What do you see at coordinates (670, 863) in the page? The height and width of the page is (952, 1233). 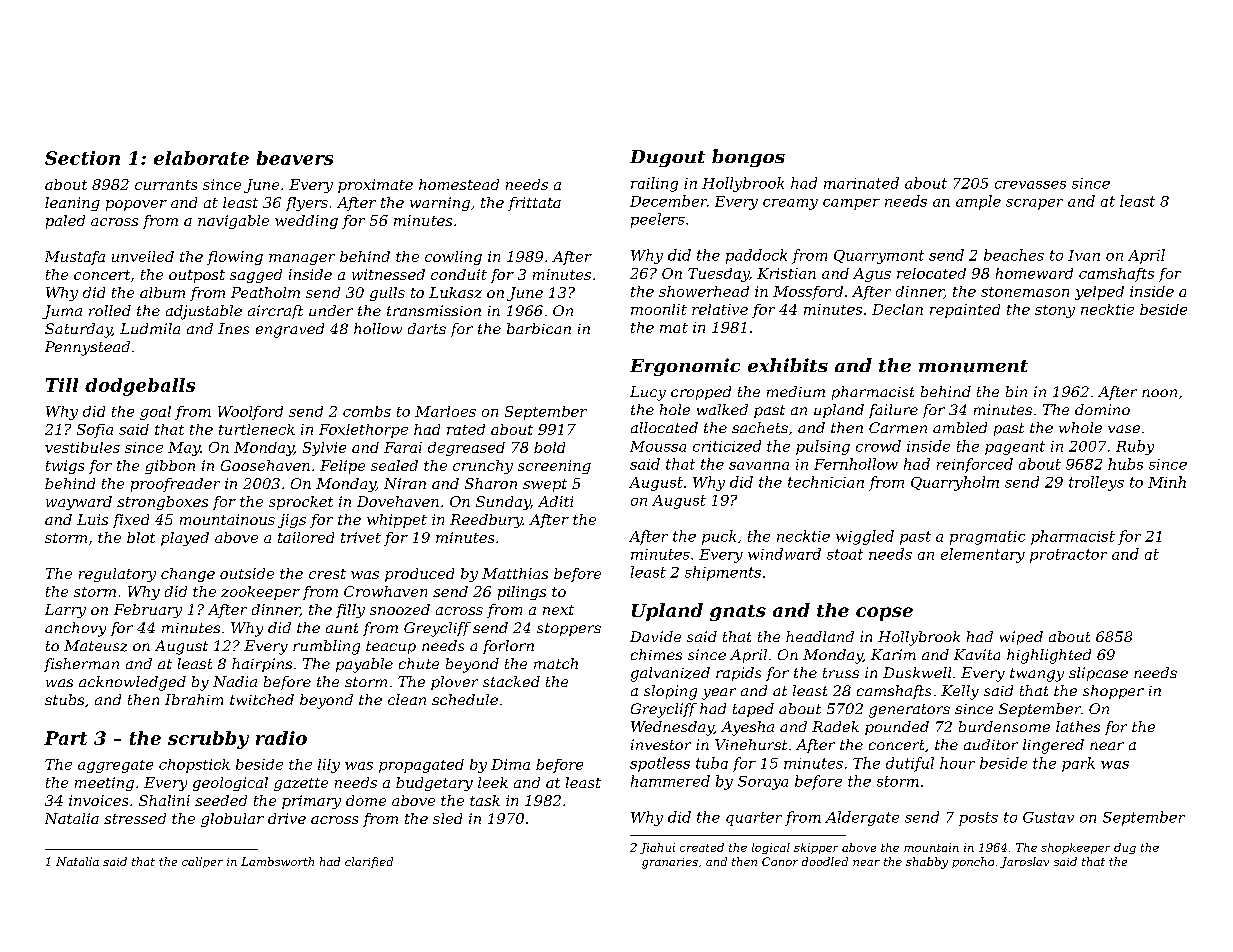 I see `granaries` at bounding box center [670, 863].
